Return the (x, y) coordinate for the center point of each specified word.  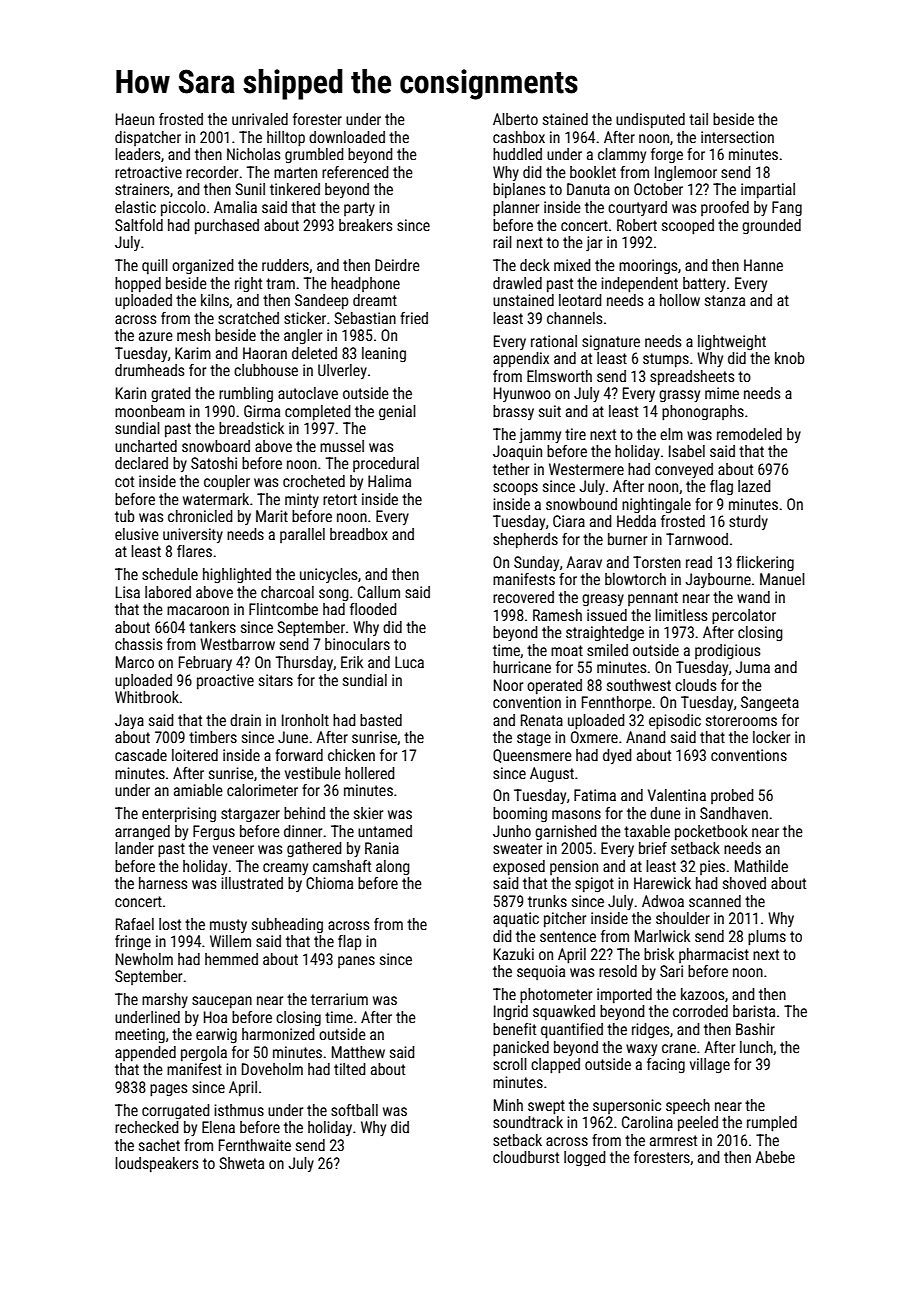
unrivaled (260, 119)
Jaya (129, 721)
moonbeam (150, 411)
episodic (675, 722)
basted (381, 720)
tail (698, 119)
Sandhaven (734, 813)
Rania (382, 848)
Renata (542, 720)
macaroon (198, 610)
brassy (513, 412)
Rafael (135, 924)
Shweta (241, 1163)
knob (790, 358)
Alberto (515, 119)
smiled (607, 650)
